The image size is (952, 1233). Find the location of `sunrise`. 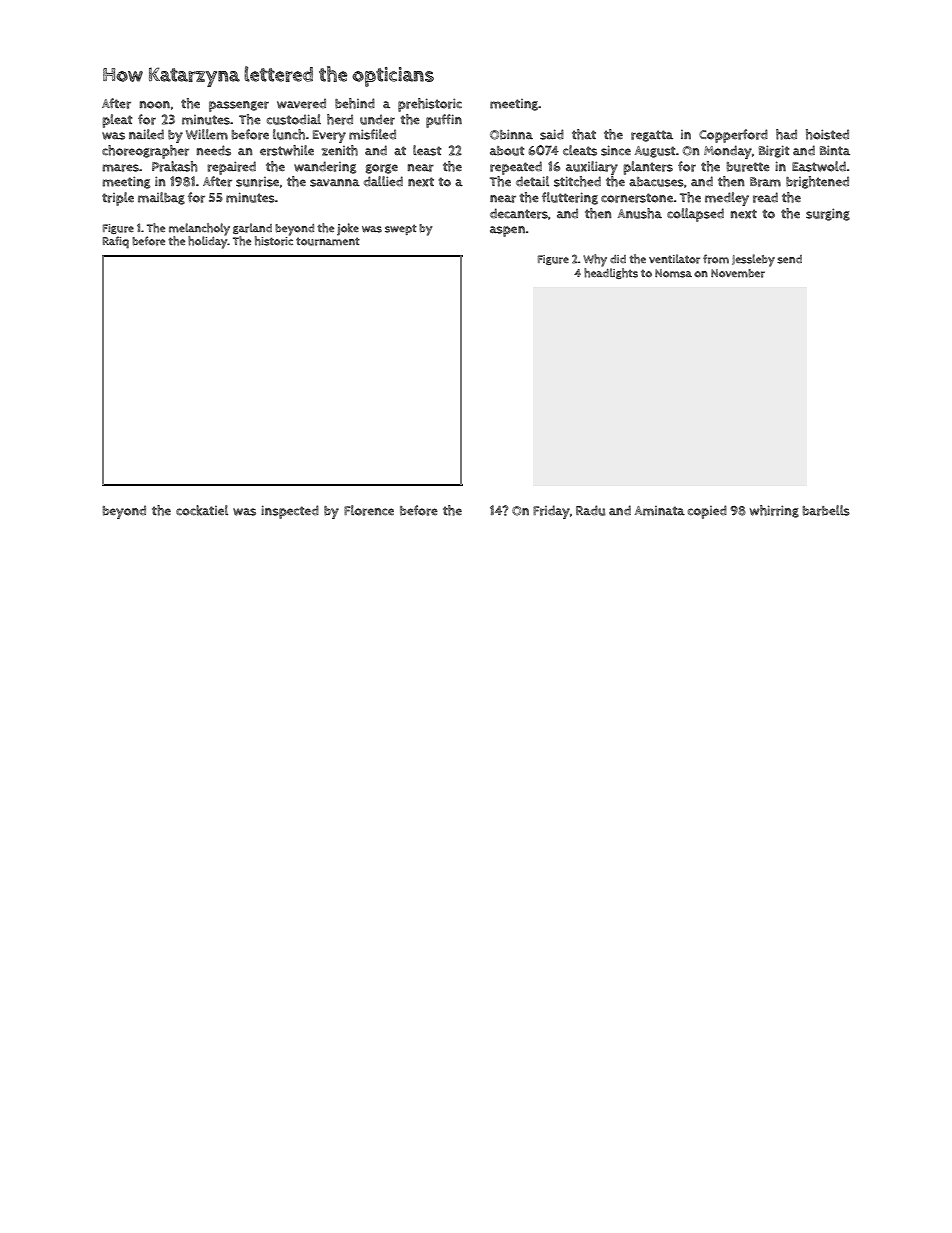

sunrise is located at coordinates (257, 182).
